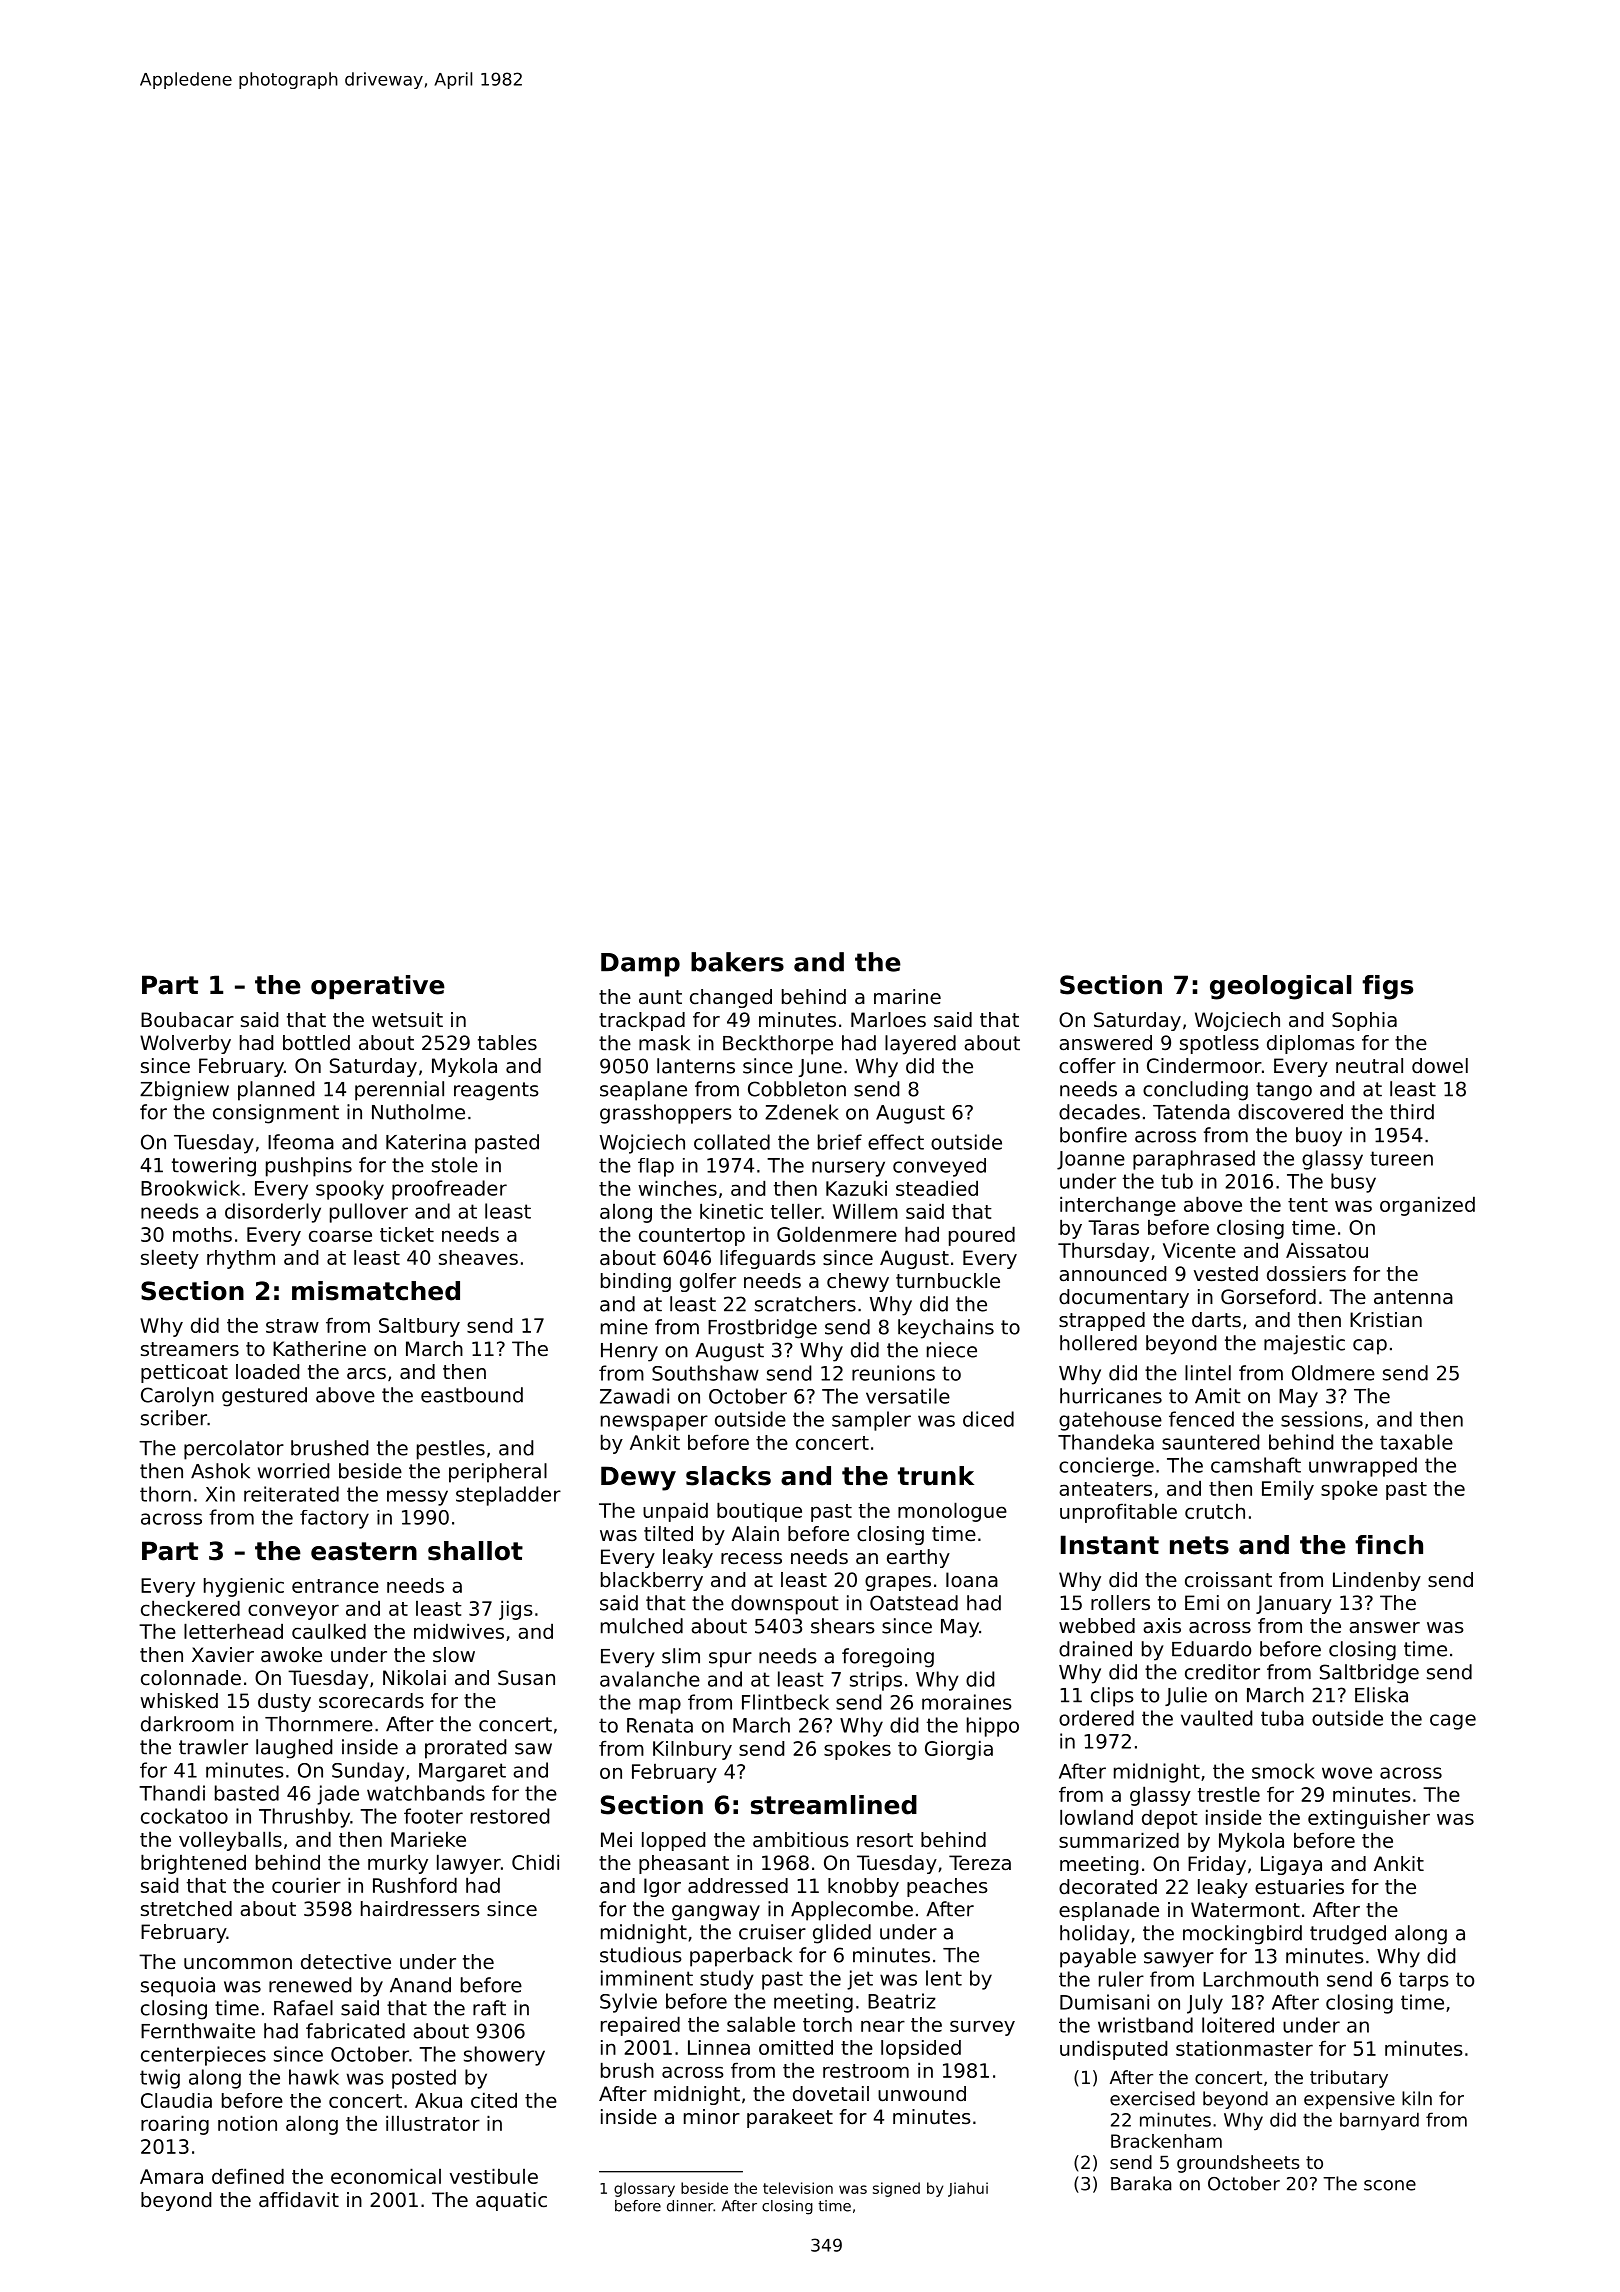  Describe the element at coordinates (190, 1188) in the image. I see `Brookwick` at that location.
